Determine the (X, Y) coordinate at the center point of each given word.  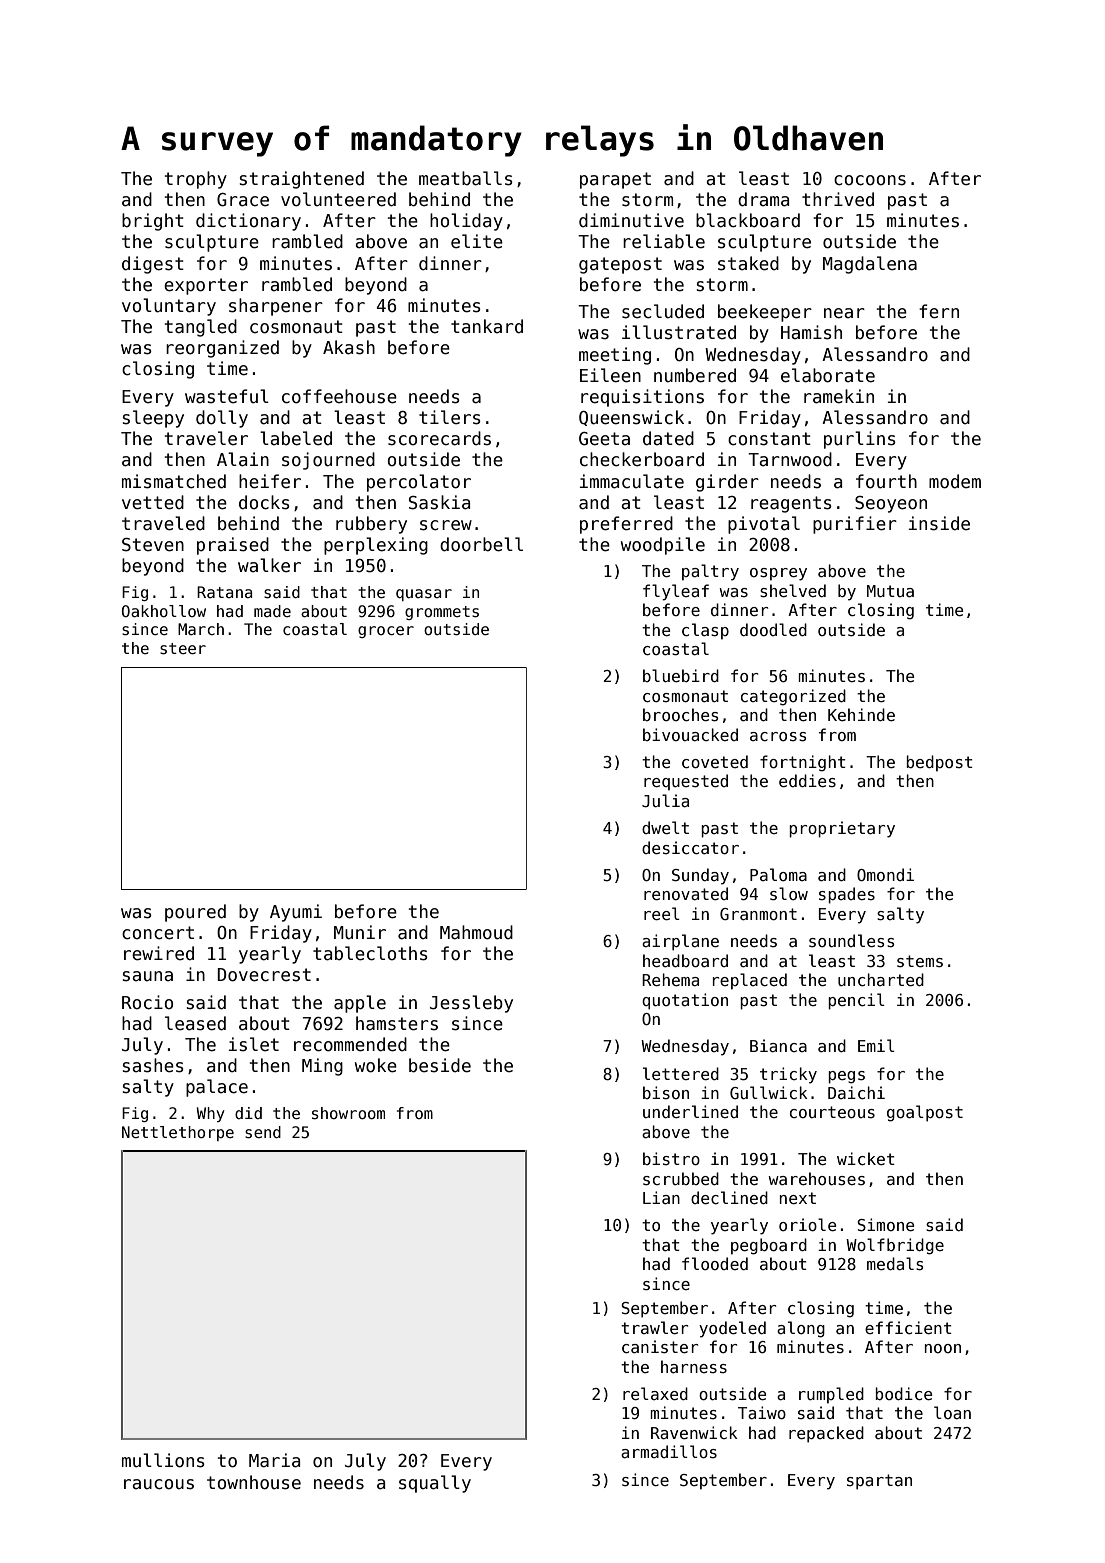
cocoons (870, 180)
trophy (196, 180)
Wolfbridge (895, 1246)
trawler (654, 1327)
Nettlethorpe (178, 1133)
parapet (615, 180)
